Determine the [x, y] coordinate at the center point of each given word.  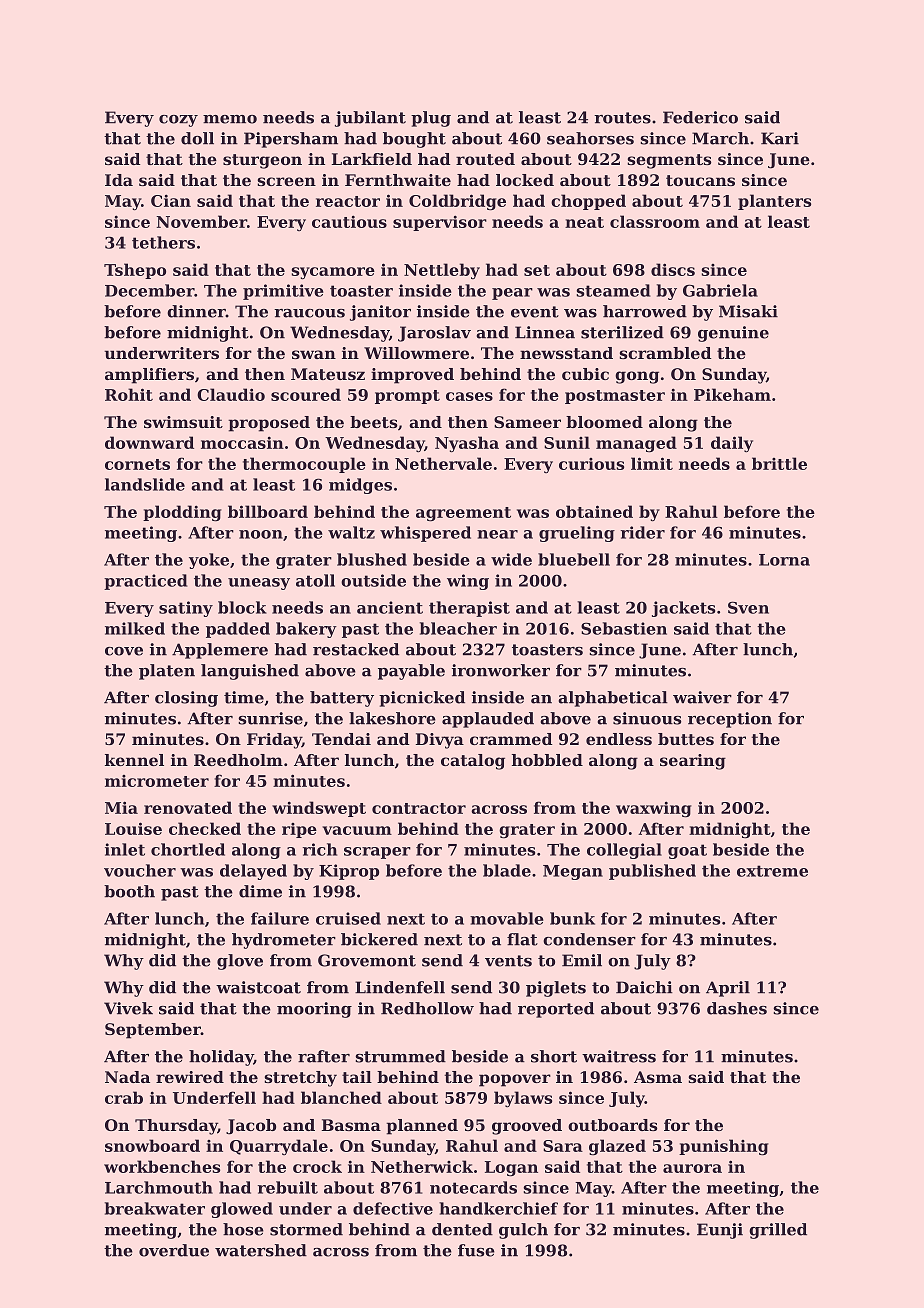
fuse [476, 1250]
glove [240, 962]
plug [431, 119]
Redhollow [427, 1008]
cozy [178, 121]
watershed [261, 1250]
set [537, 270]
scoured [306, 394]
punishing [724, 1147]
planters [774, 202]
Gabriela [720, 290]
